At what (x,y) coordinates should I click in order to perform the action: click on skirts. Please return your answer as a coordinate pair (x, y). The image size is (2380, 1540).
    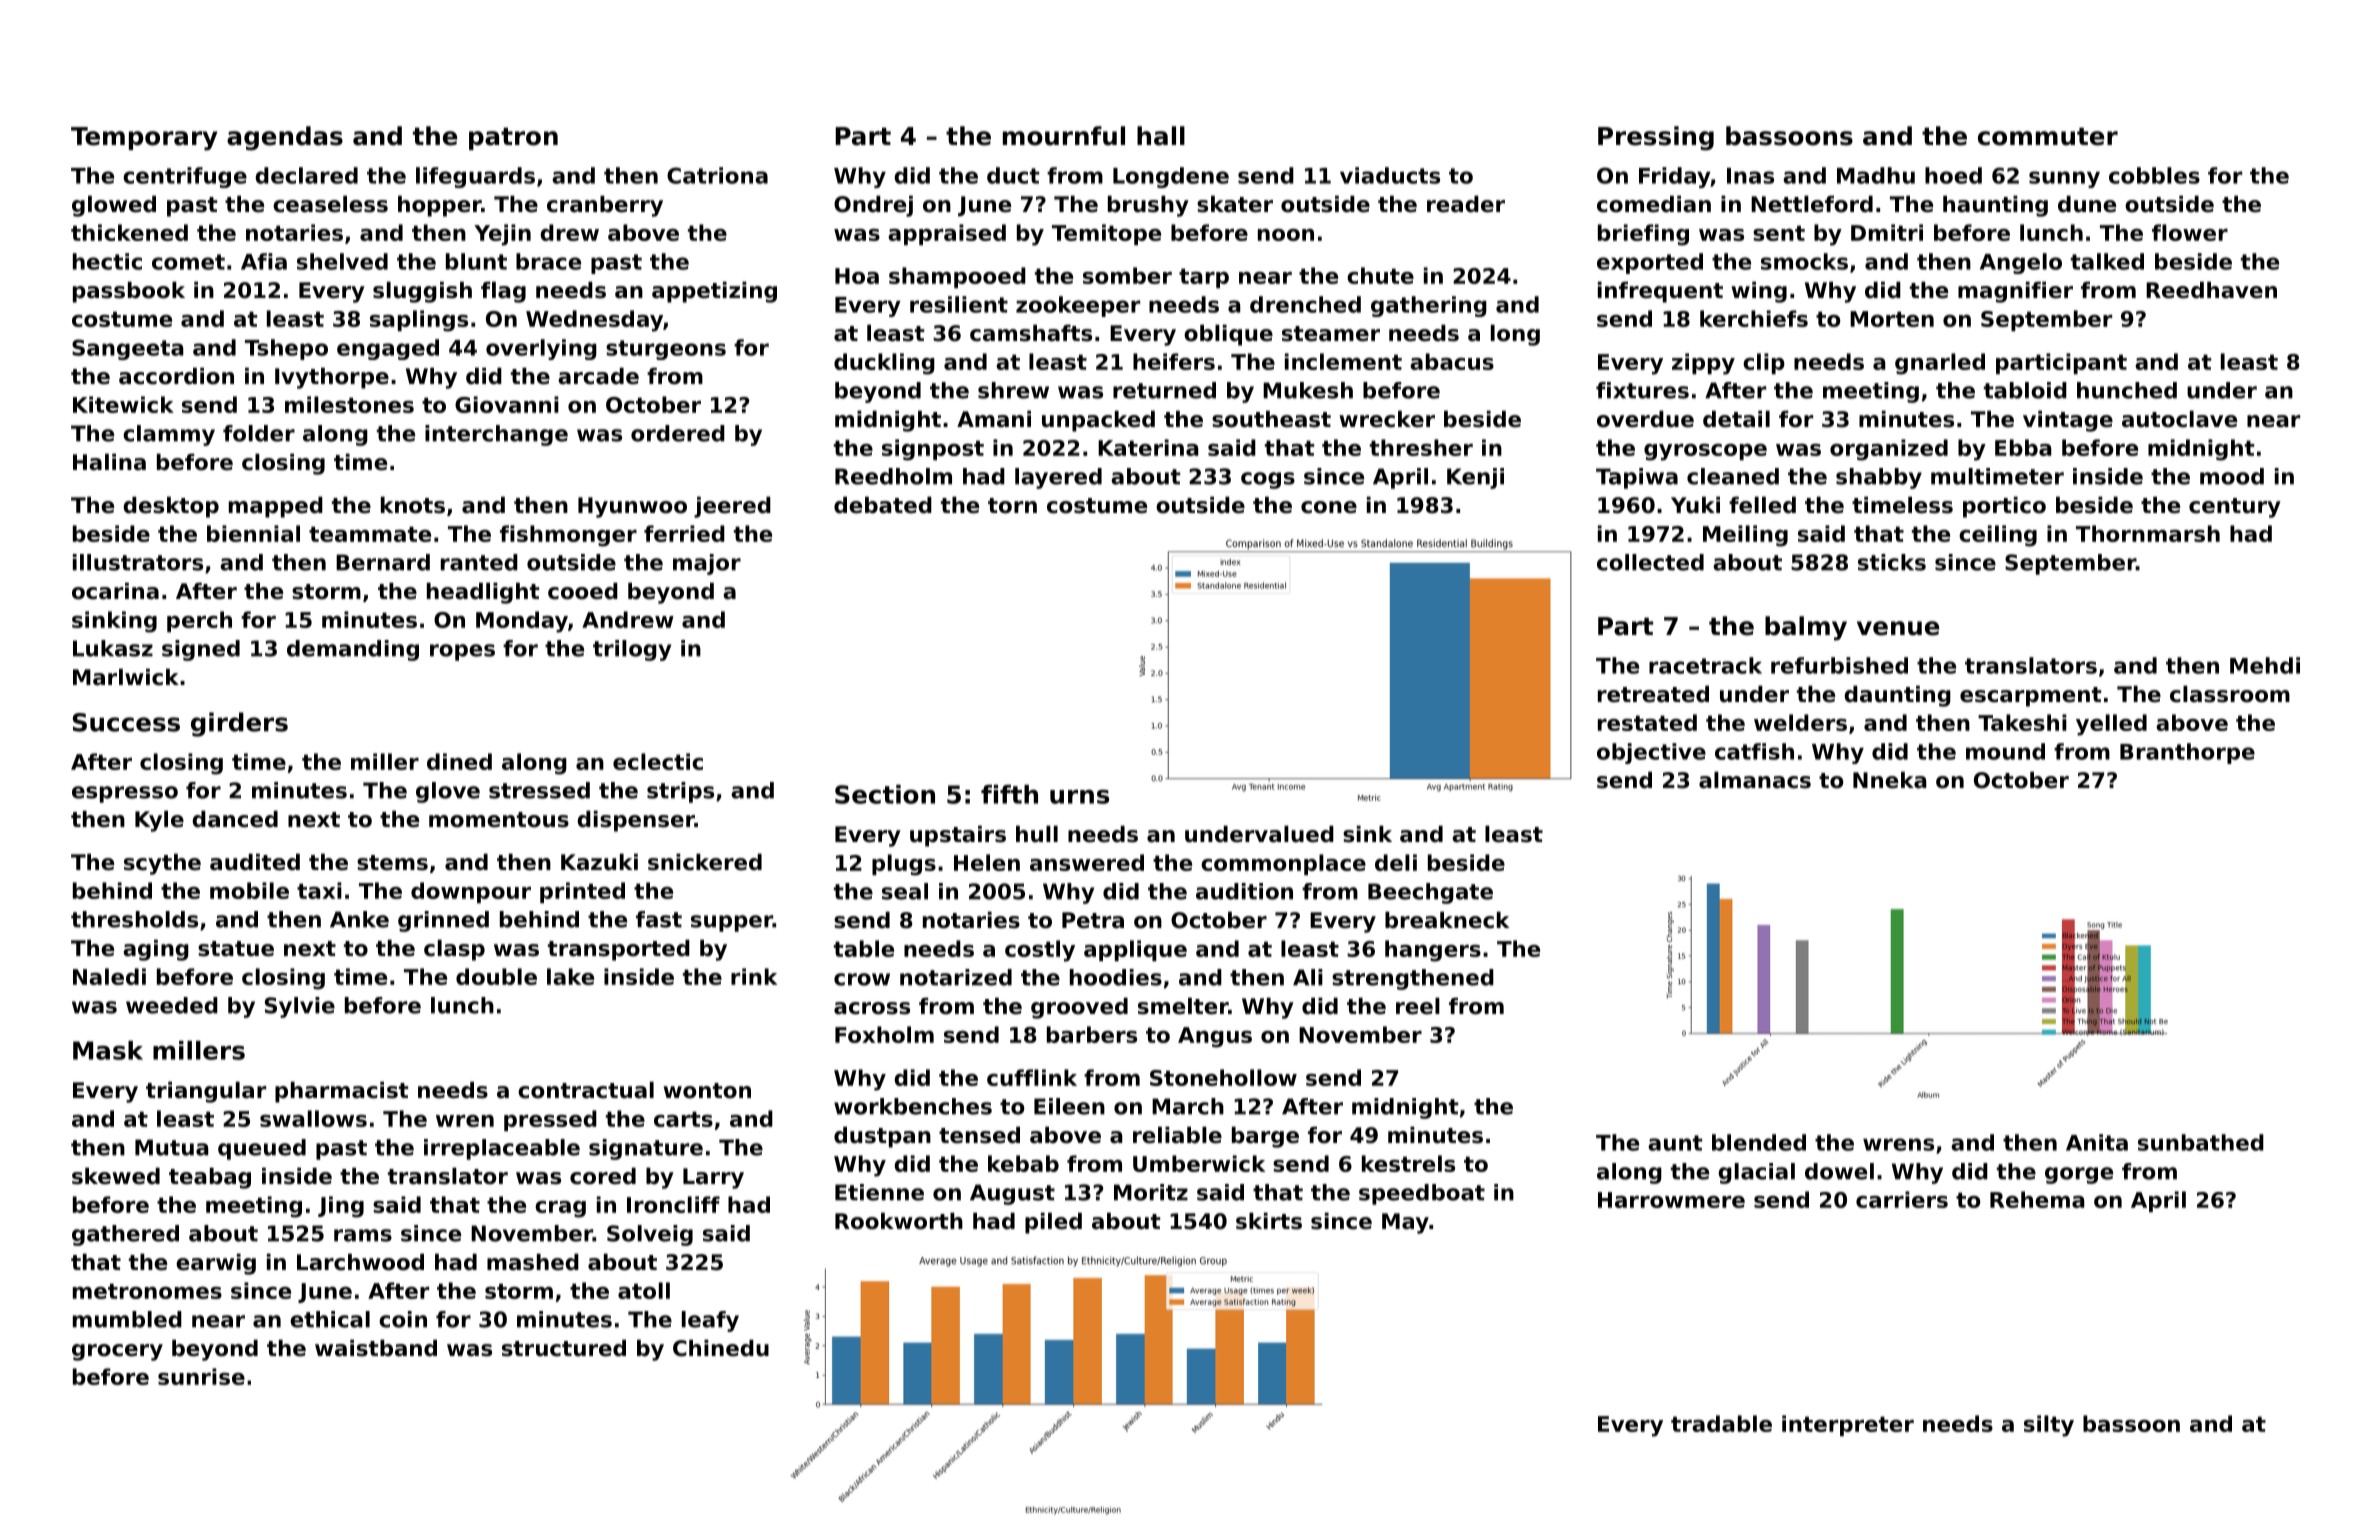
    Looking at the image, I should click on (1269, 1221).
